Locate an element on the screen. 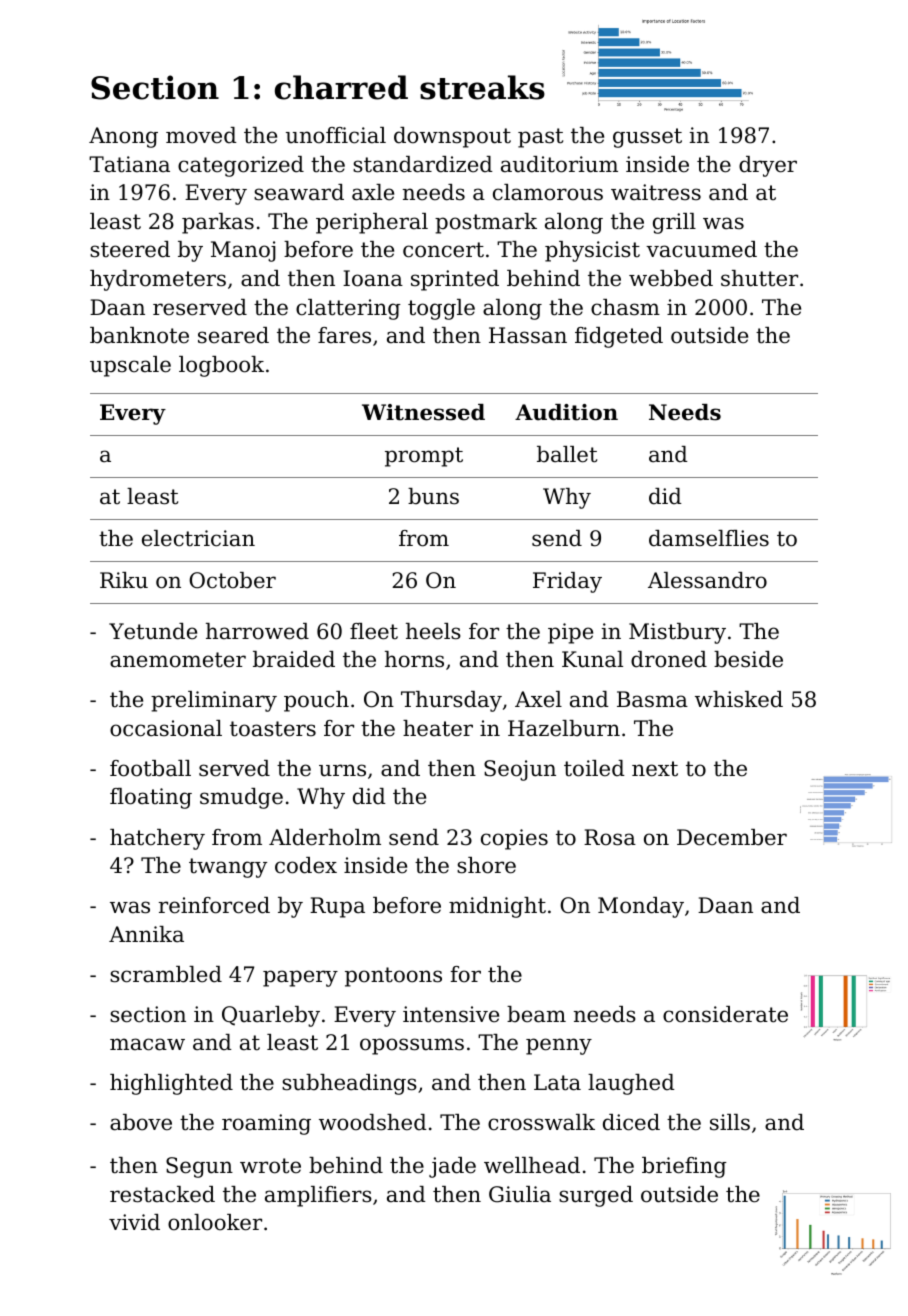 This screenshot has height=1316, width=908. Yetunde is located at coordinates (153, 631).
